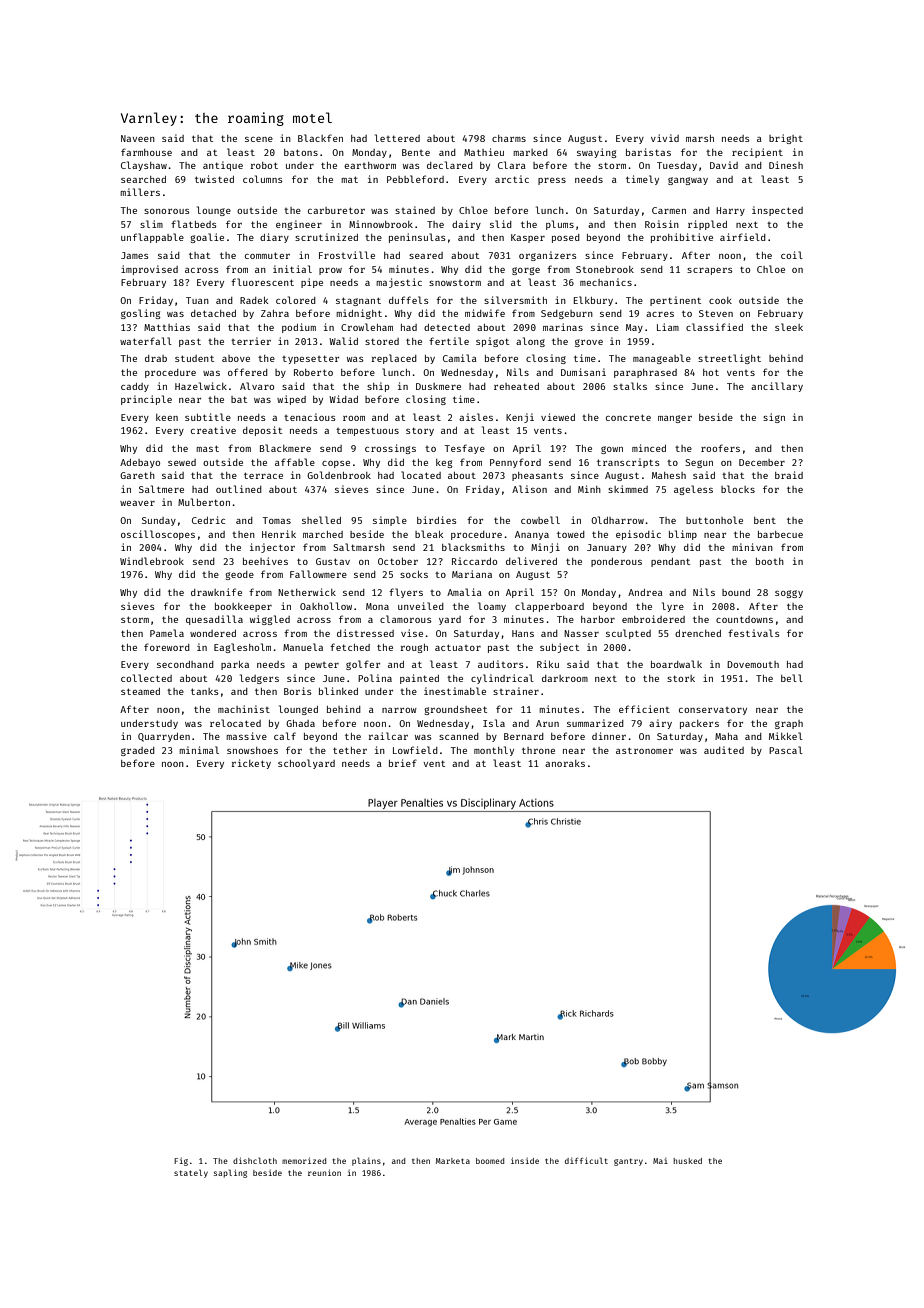 The height and width of the page is (1308, 924). What do you see at coordinates (207, 238) in the page?
I see `goalie` at bounding box center [207, 238].
